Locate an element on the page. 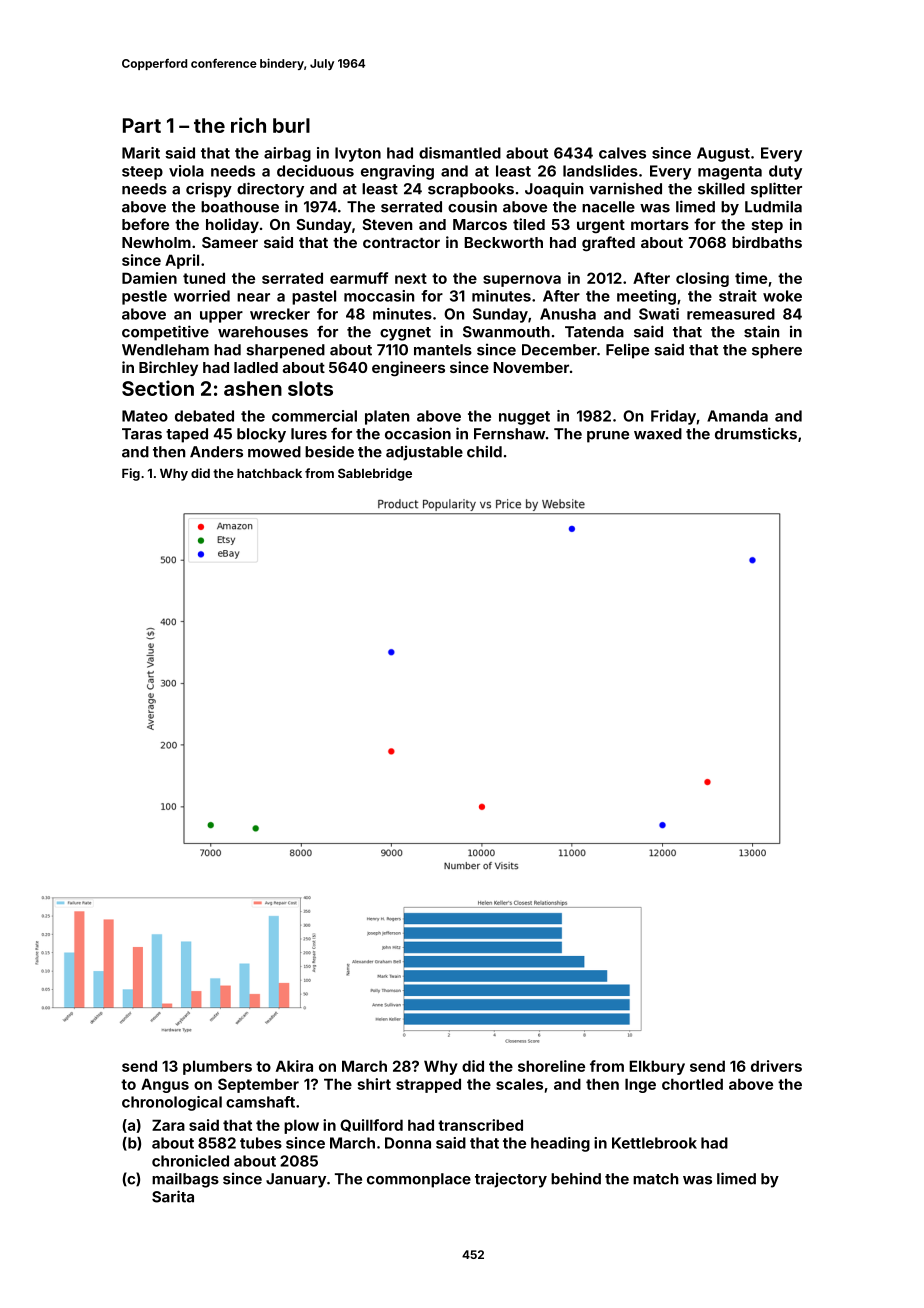 This page has height=1308, width=924. duty is located at coordinates (785, 172).
